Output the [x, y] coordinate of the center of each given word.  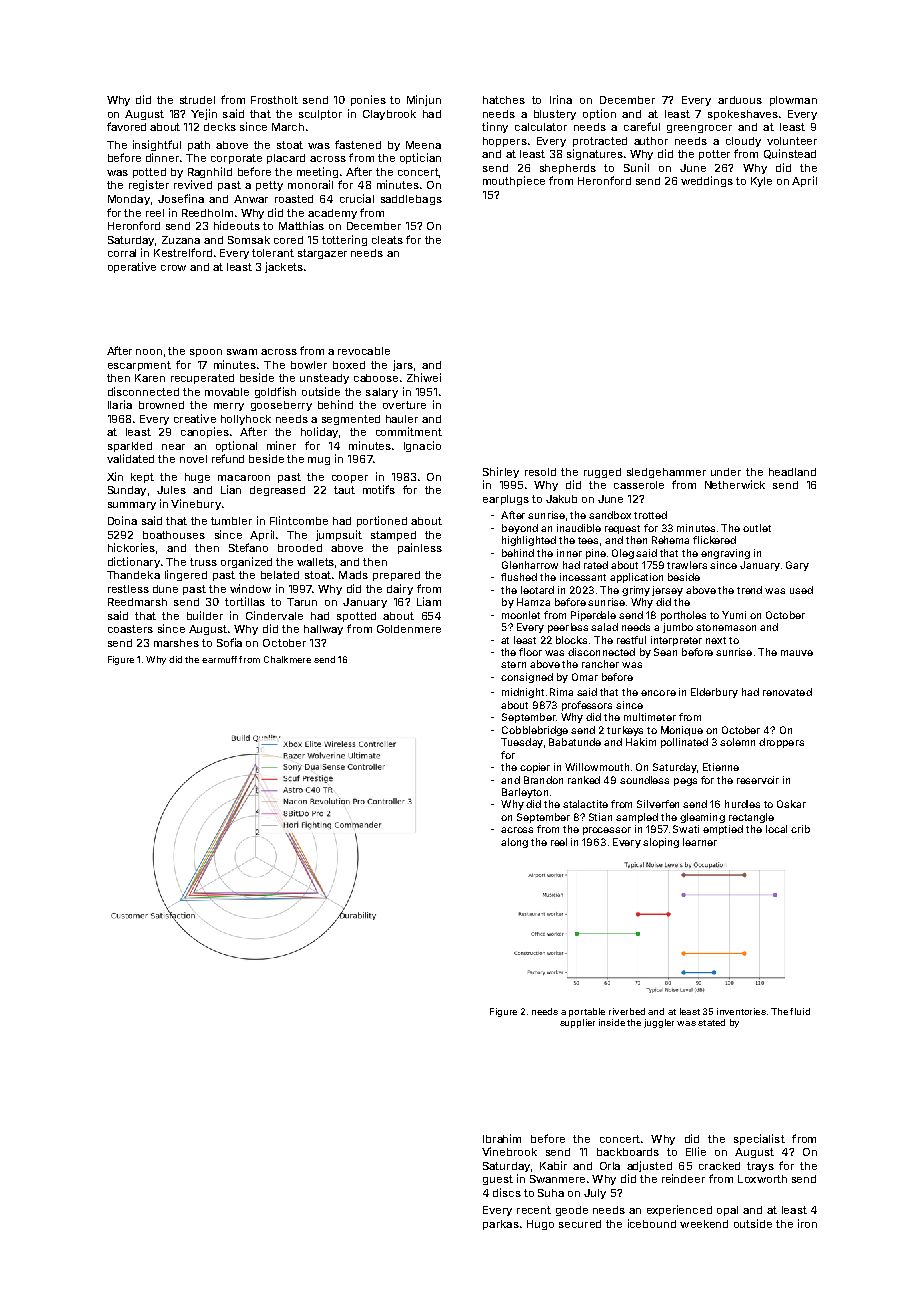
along [514, 843]
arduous [740, 100]
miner [281, 445]
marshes [176, 643]
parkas [501, 1225]
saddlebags [411, 200]
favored [126, 126]
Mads [353, 575]
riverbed [627, 1011]
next [716, 640]
